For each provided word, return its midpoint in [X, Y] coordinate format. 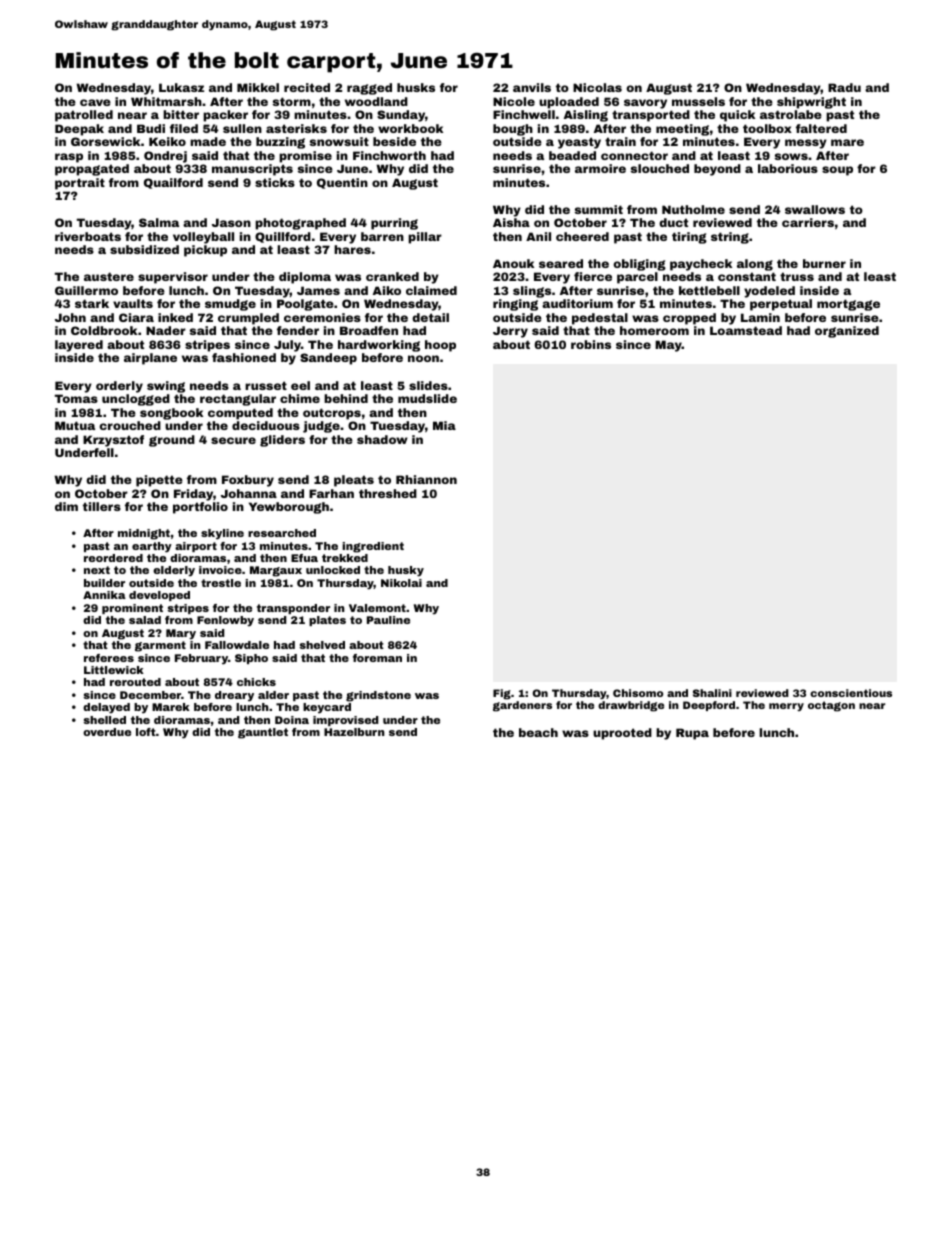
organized [847, 332]
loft [146, 732]
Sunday [401, 116]
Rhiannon [426, 479]
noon [423, 358]
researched [282, 533]
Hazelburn [354, 732]
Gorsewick [105, 141]
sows [791, 156]
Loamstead [746, 330]
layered [79, 346]
